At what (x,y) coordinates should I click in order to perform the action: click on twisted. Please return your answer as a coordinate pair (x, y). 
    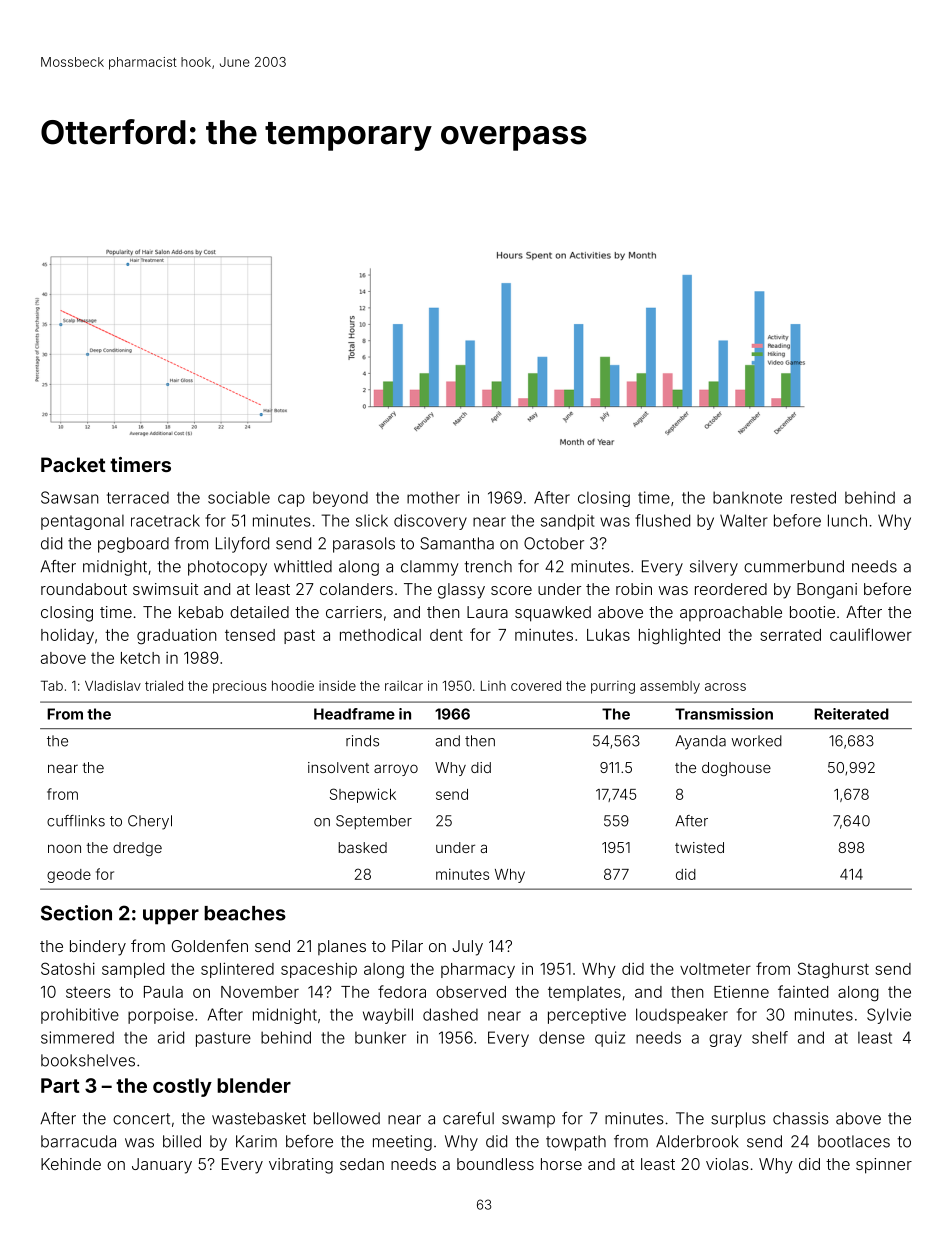
    Looking at the image, I should click on (699, 847).
